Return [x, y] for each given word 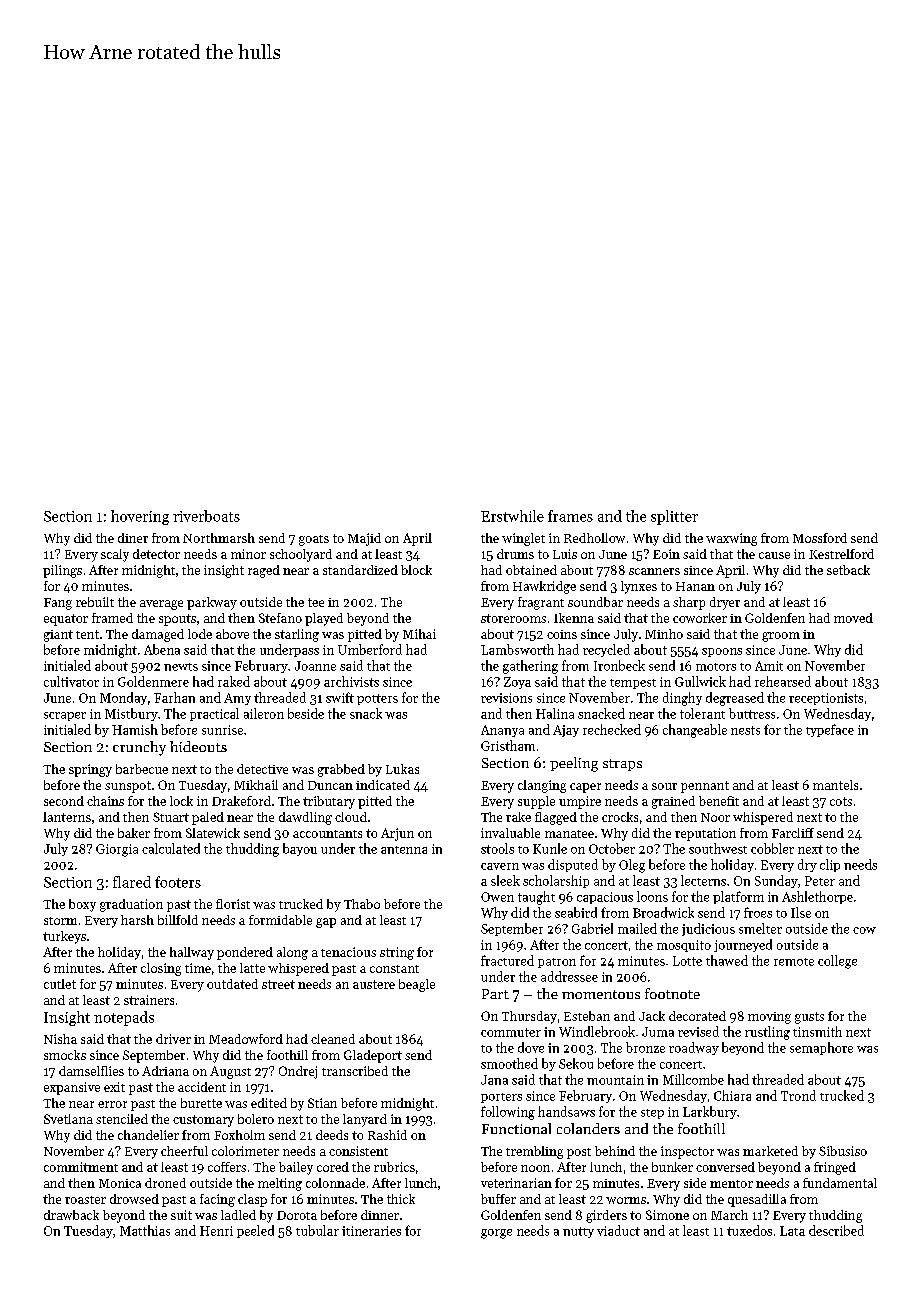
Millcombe [693, 1079]
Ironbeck [619, 665]
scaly [115, 555]
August [230, 1072]
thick [401, 1199]
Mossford [820, 538]
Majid [364, 539]
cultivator [71, 681]
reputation [705, 834]
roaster [85, 1200]
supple [536, 802]
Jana [494, 1080]
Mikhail [256, 785]
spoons [722, 652]
